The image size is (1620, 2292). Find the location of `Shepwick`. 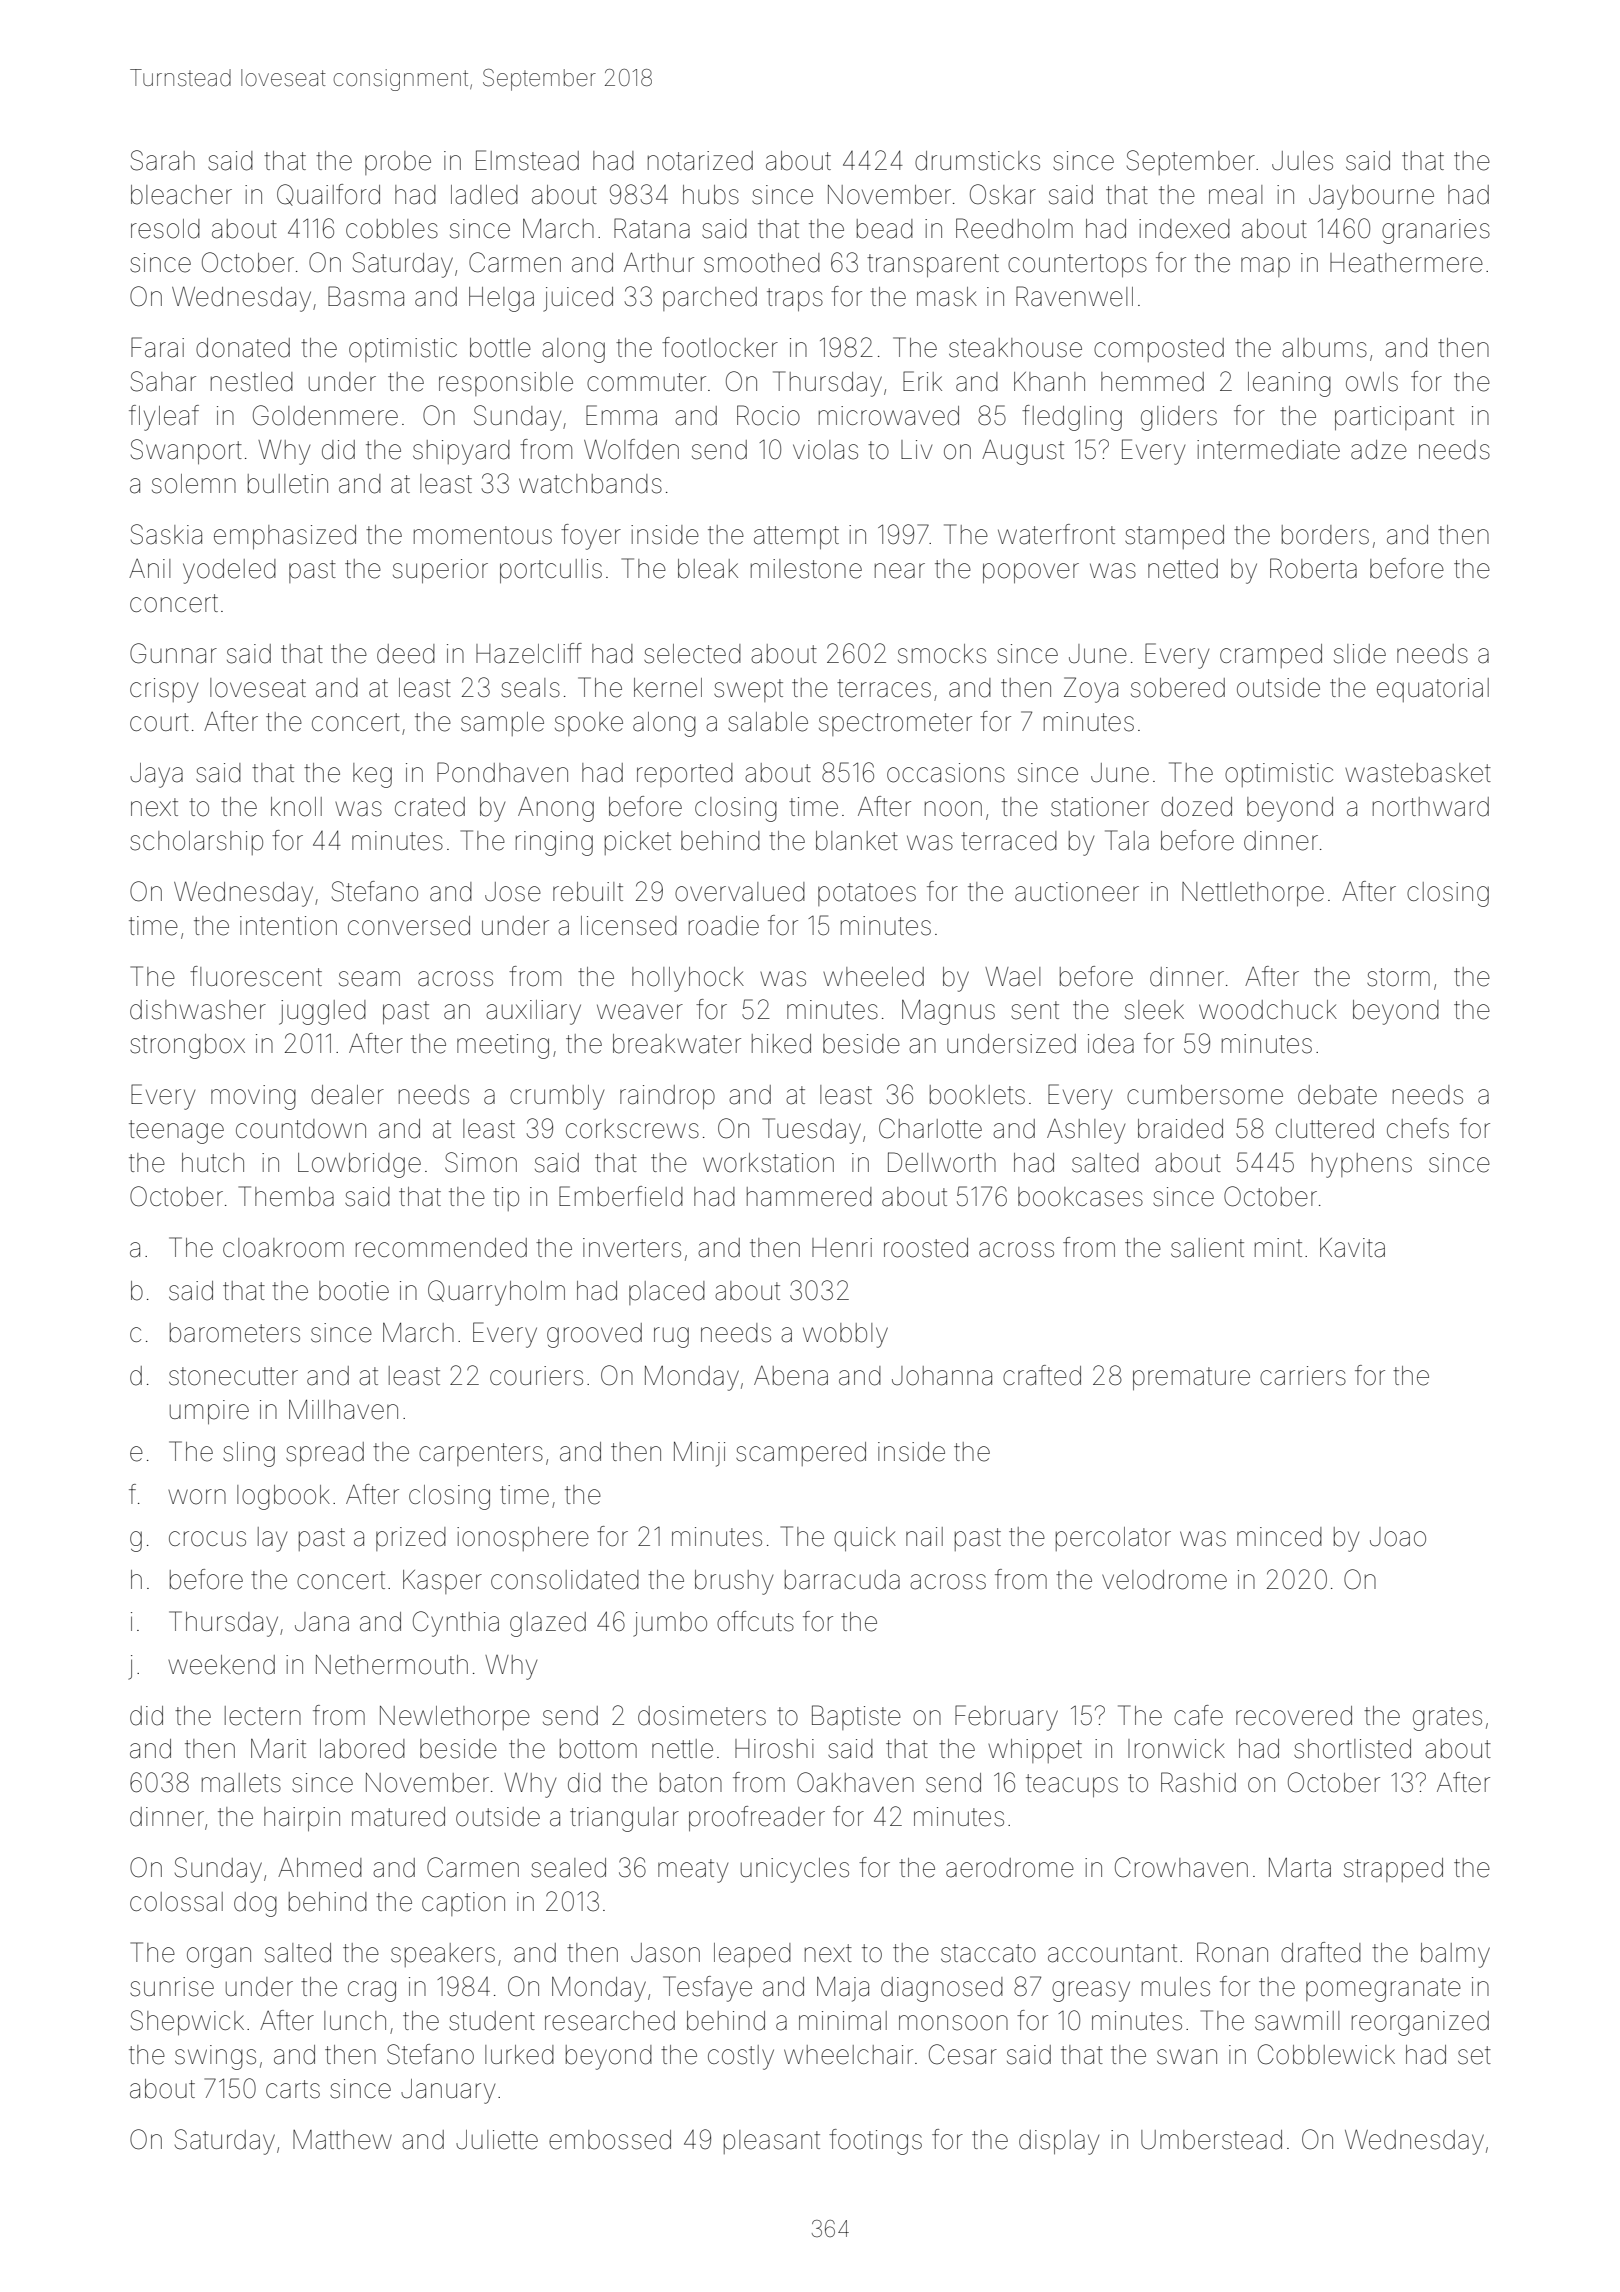

Shepwick is located at coordinates (187, 2022).
